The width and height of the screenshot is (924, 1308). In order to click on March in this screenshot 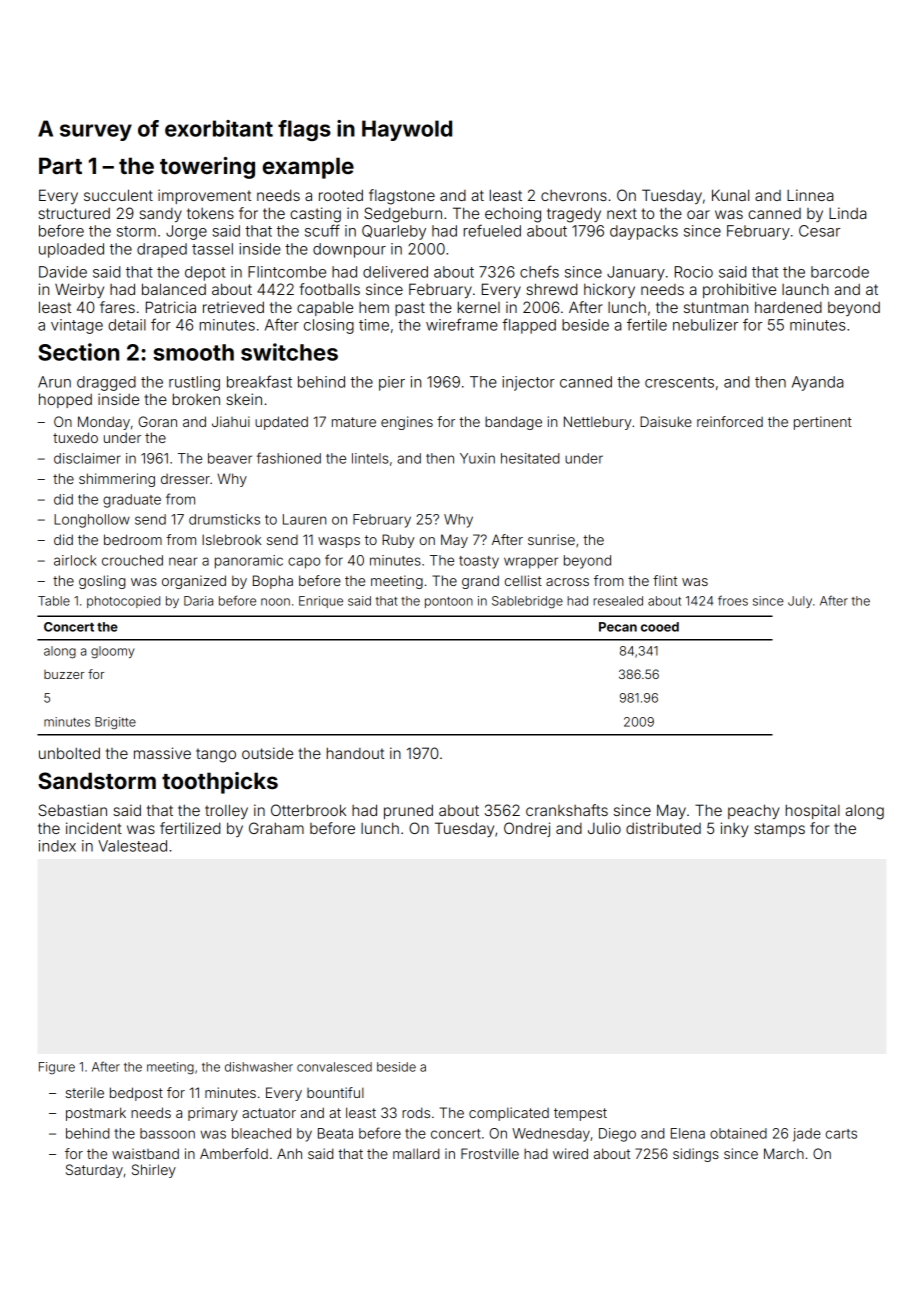, I will do `click(784, 1153)`.
